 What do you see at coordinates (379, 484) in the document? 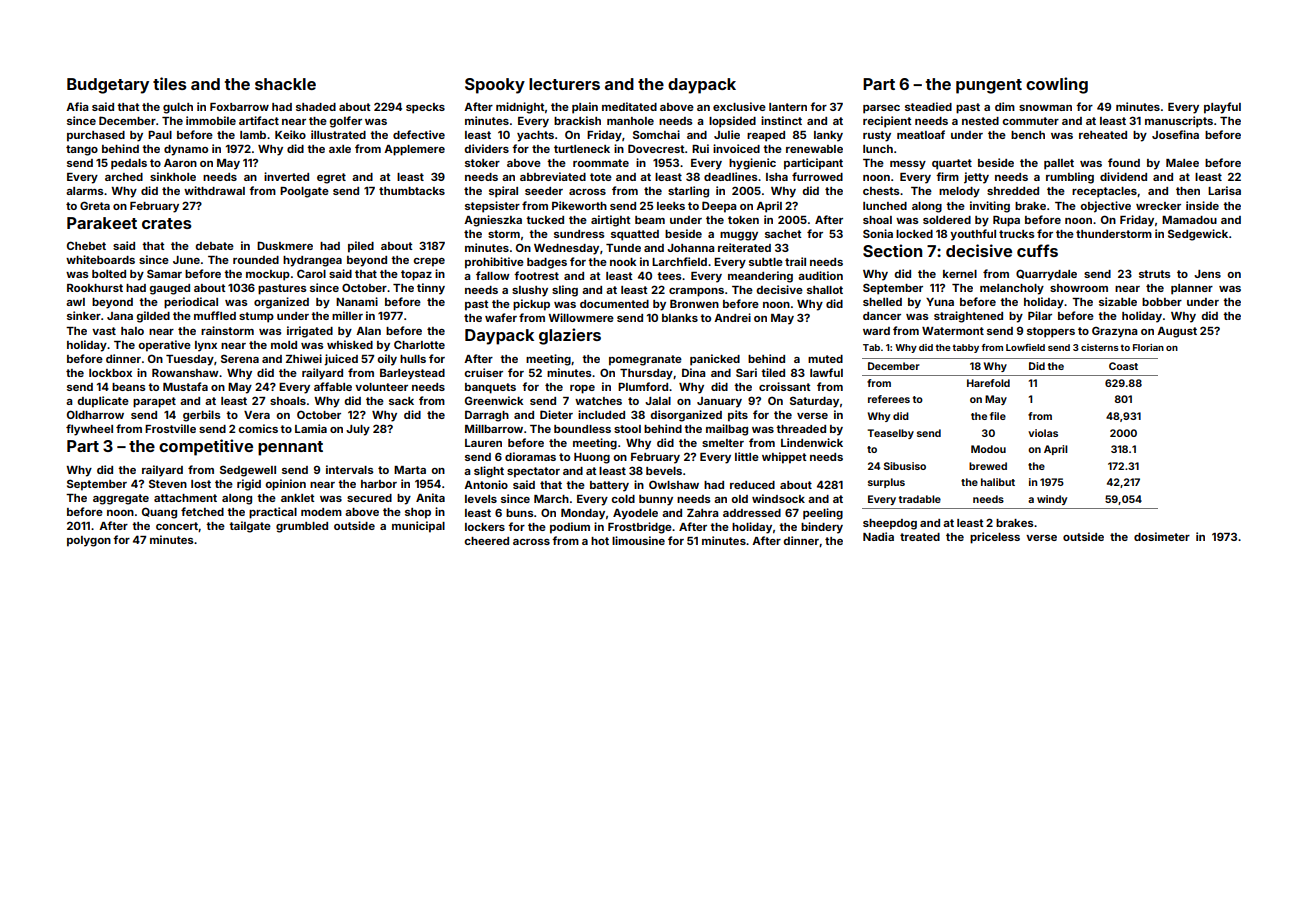
I see `harbor` at bounding box center [379, 484].
